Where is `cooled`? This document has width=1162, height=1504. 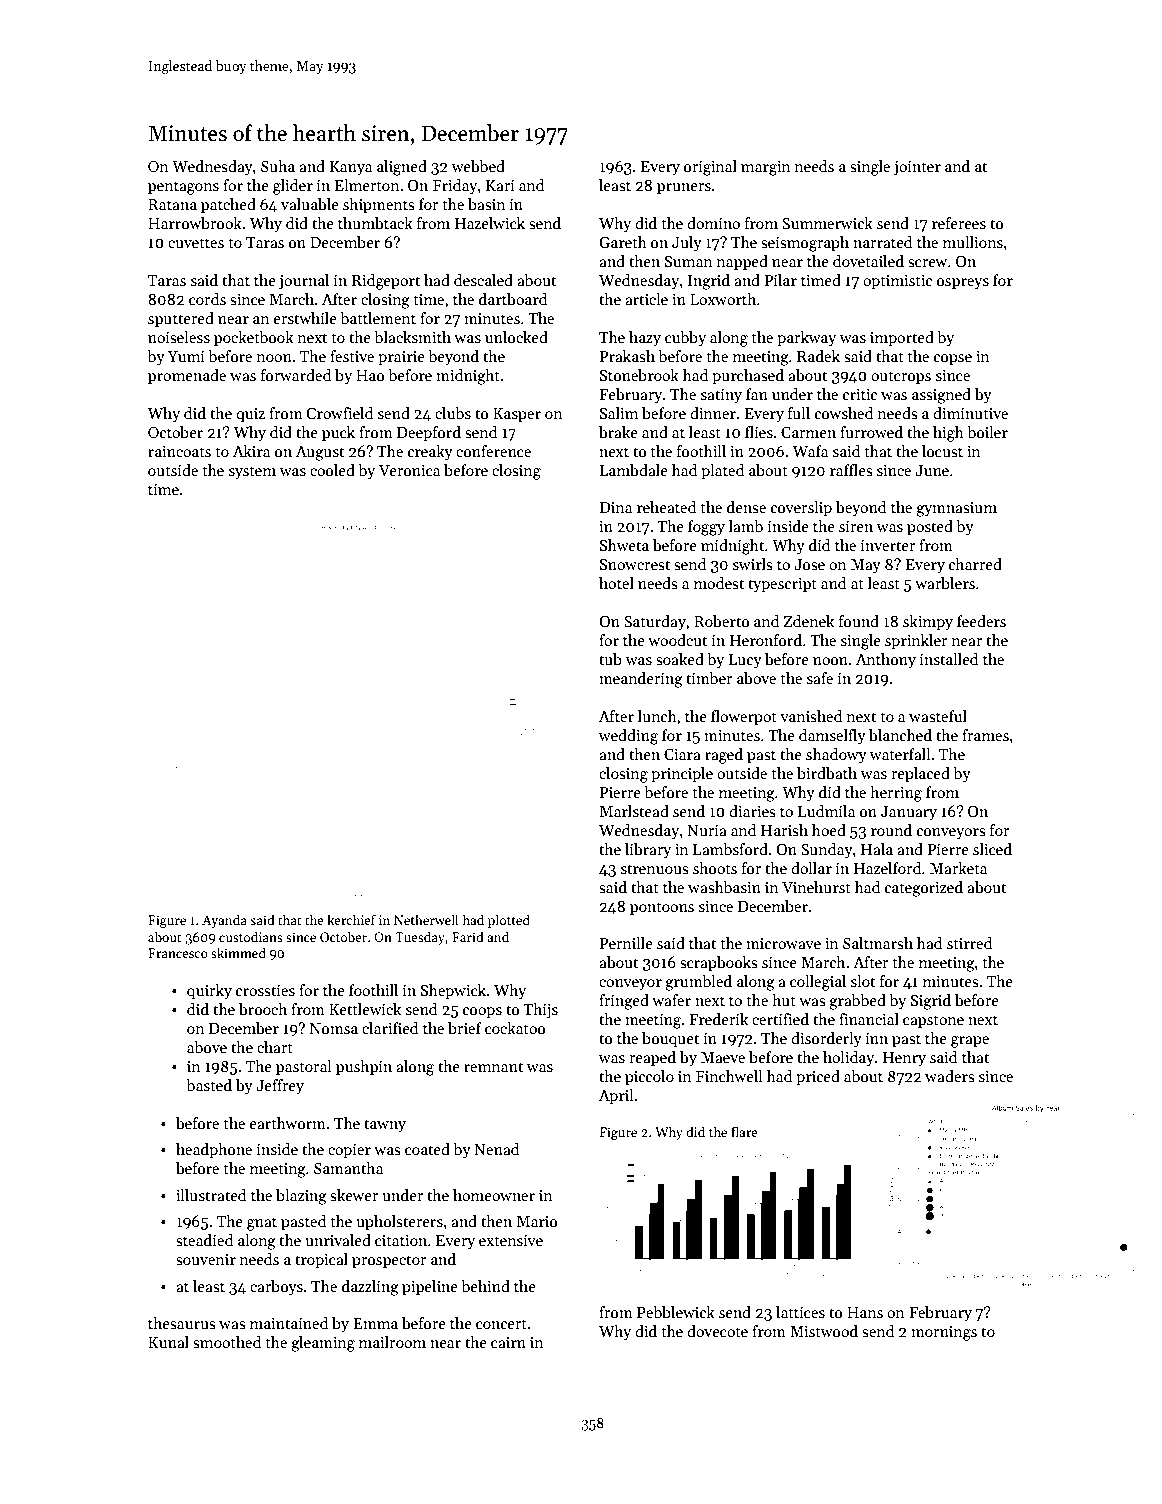 cooled is located at coordinates (332, 470).
